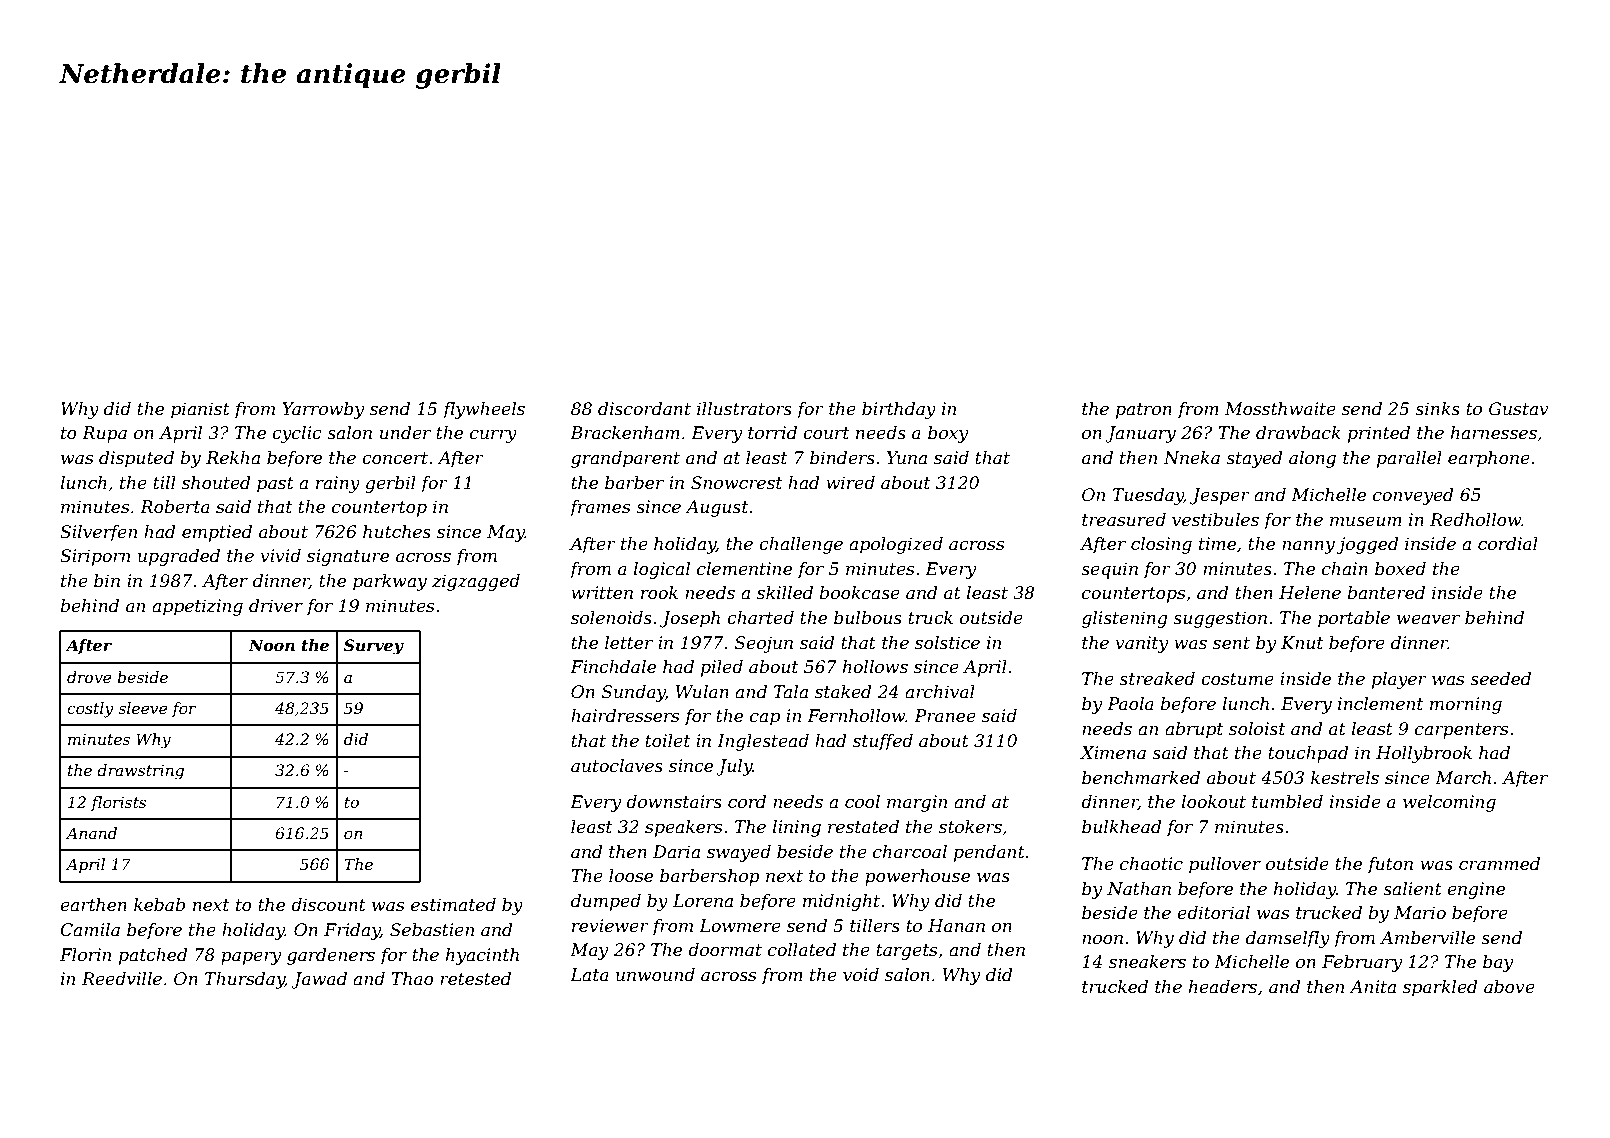 This screenshot has width=1610, height=1138. I want to click on Knut, so click(1302, 643).
